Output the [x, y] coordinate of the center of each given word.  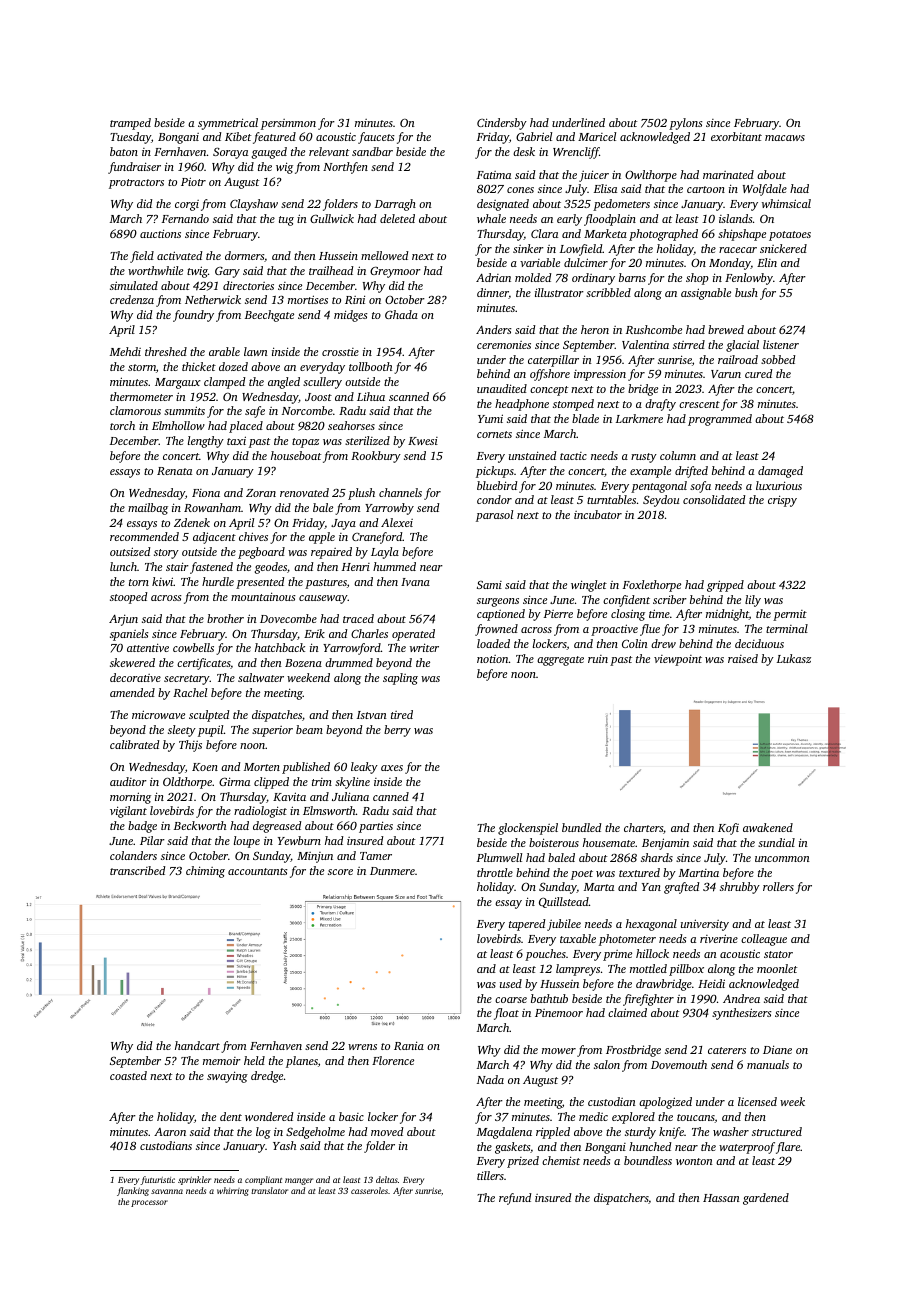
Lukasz [794, 658]
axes [392, 768]
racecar [738, 250]
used [511, 983]
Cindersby [502, 124]
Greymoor [395, 272]
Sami [489, 585]
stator [778, 954]
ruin [598, 659]
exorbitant [736, 136]
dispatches [277, 716]
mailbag [148, 509]
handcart [197, 1045]
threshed [166, 351]
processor [149, 1203]
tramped [130, 124]
